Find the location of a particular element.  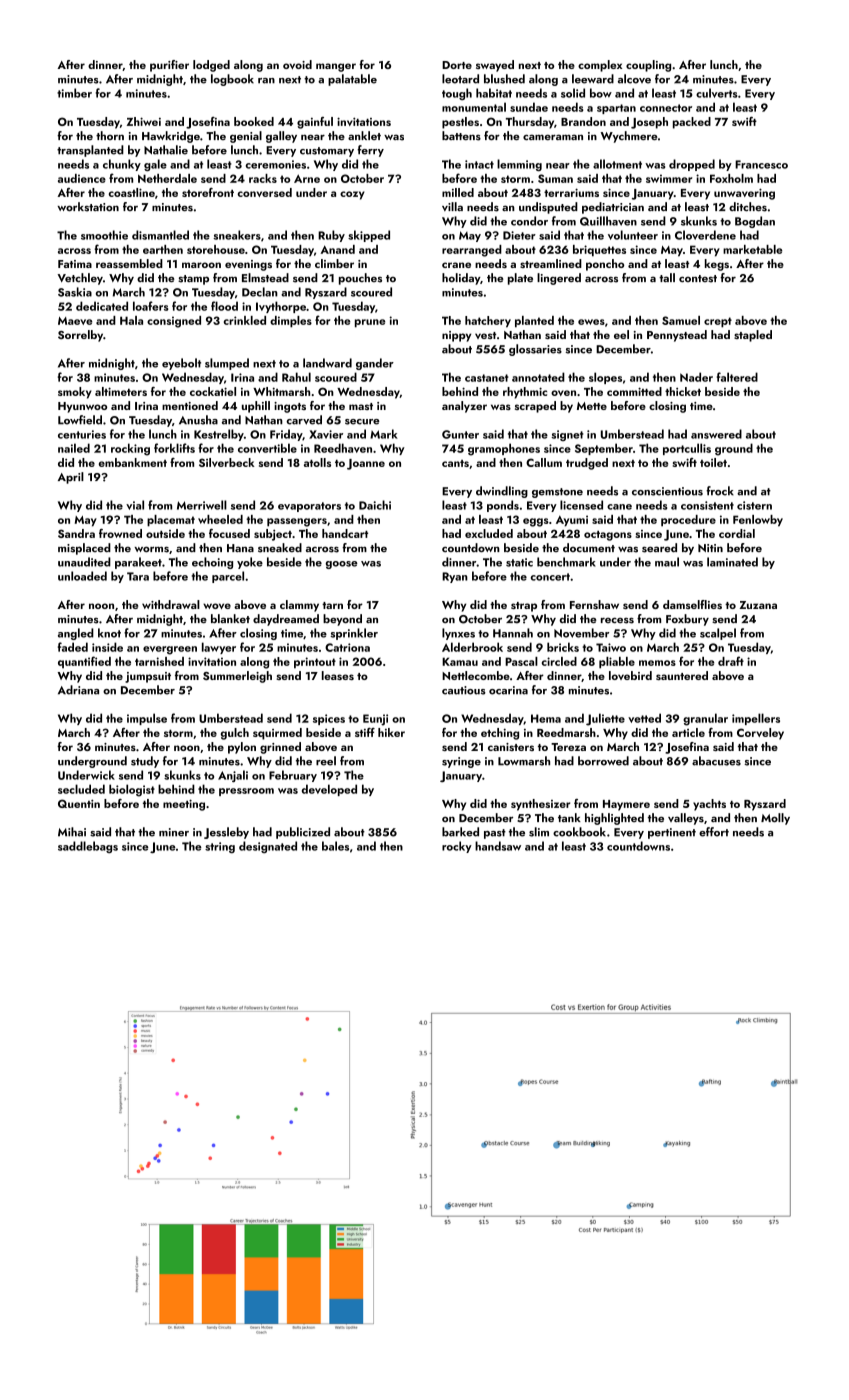

faltered is located at coordinates (737, 377).
